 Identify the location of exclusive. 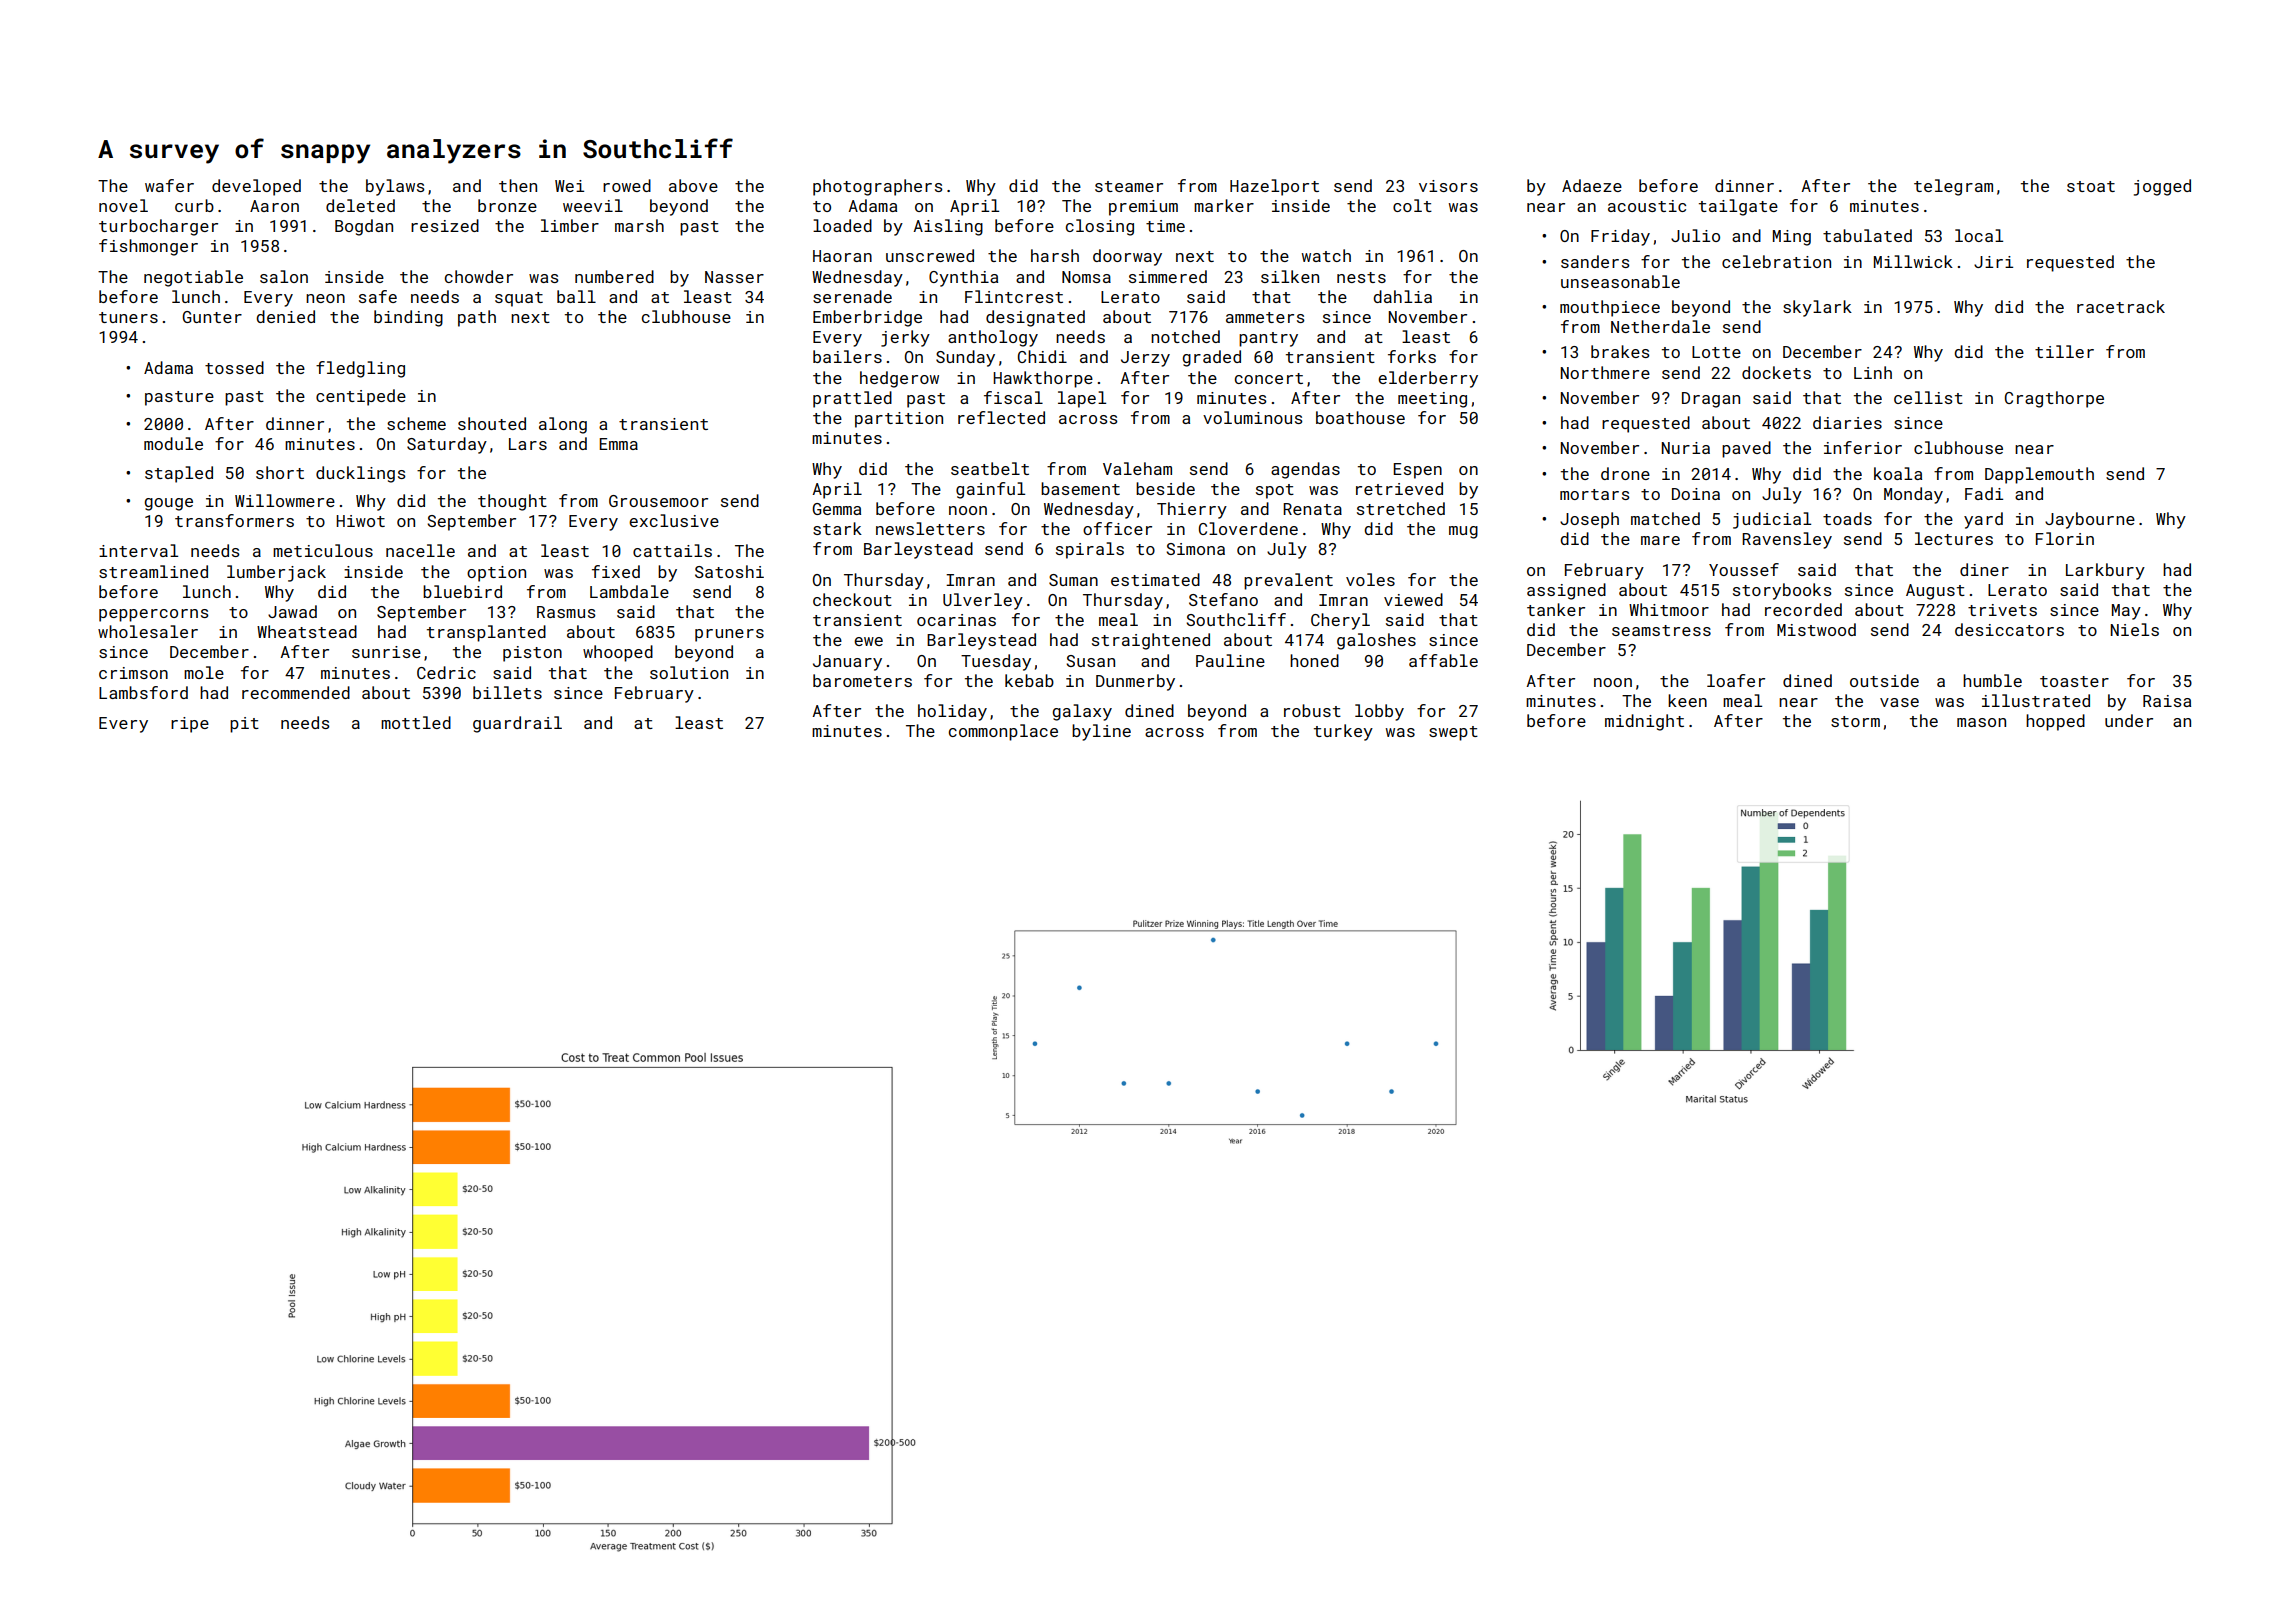
(674, 520).
